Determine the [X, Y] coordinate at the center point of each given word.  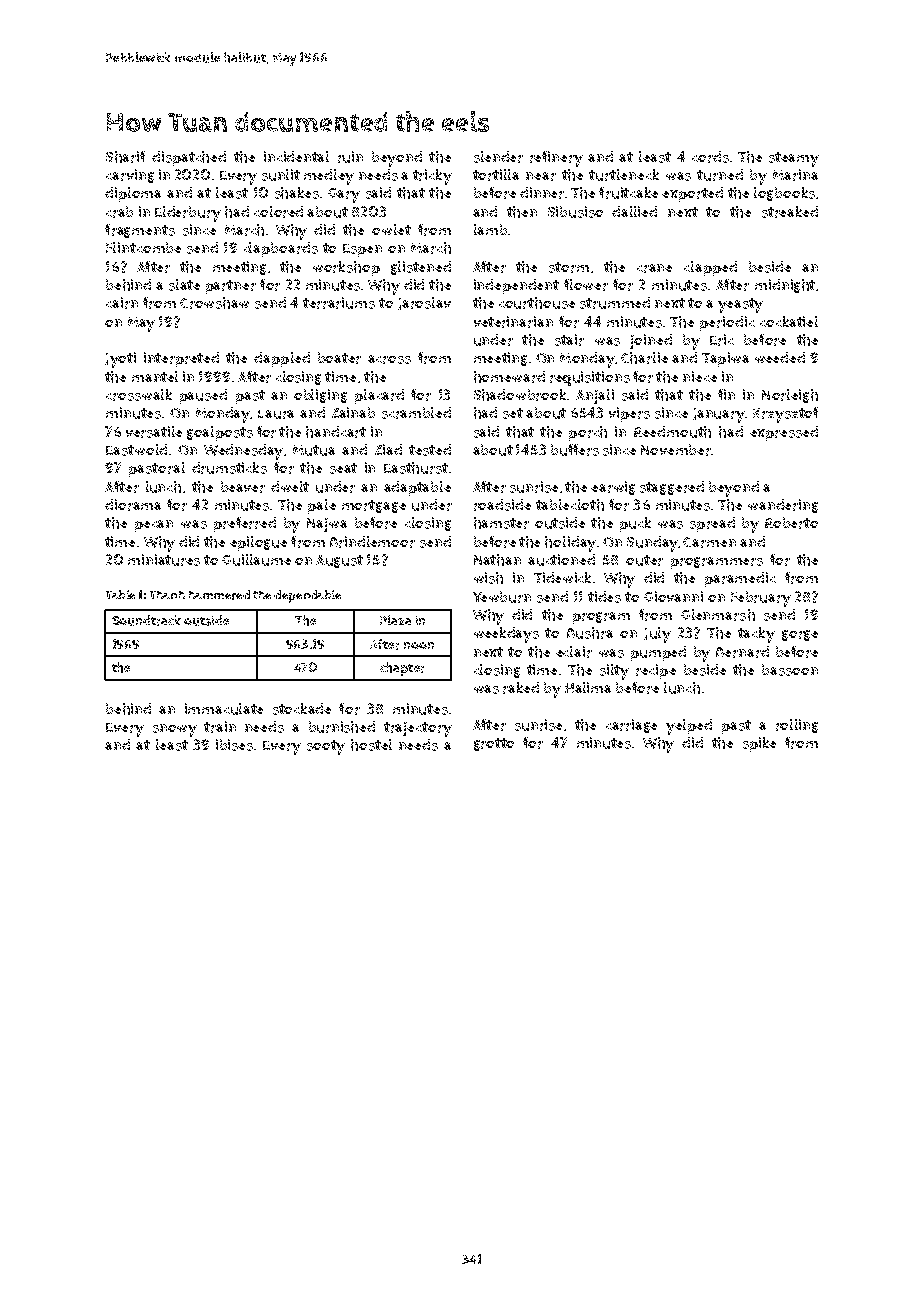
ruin [350, 157]
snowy [175, 730]
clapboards [281, 249]
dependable [307, 596]
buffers [575, 450]
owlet [391, 229]
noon [419, 645]
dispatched [189, 158]
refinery [556, 159]
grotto [494, 744]
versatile [154, 432]
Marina [795, 175]
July [657, 635]
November [676, 450]
